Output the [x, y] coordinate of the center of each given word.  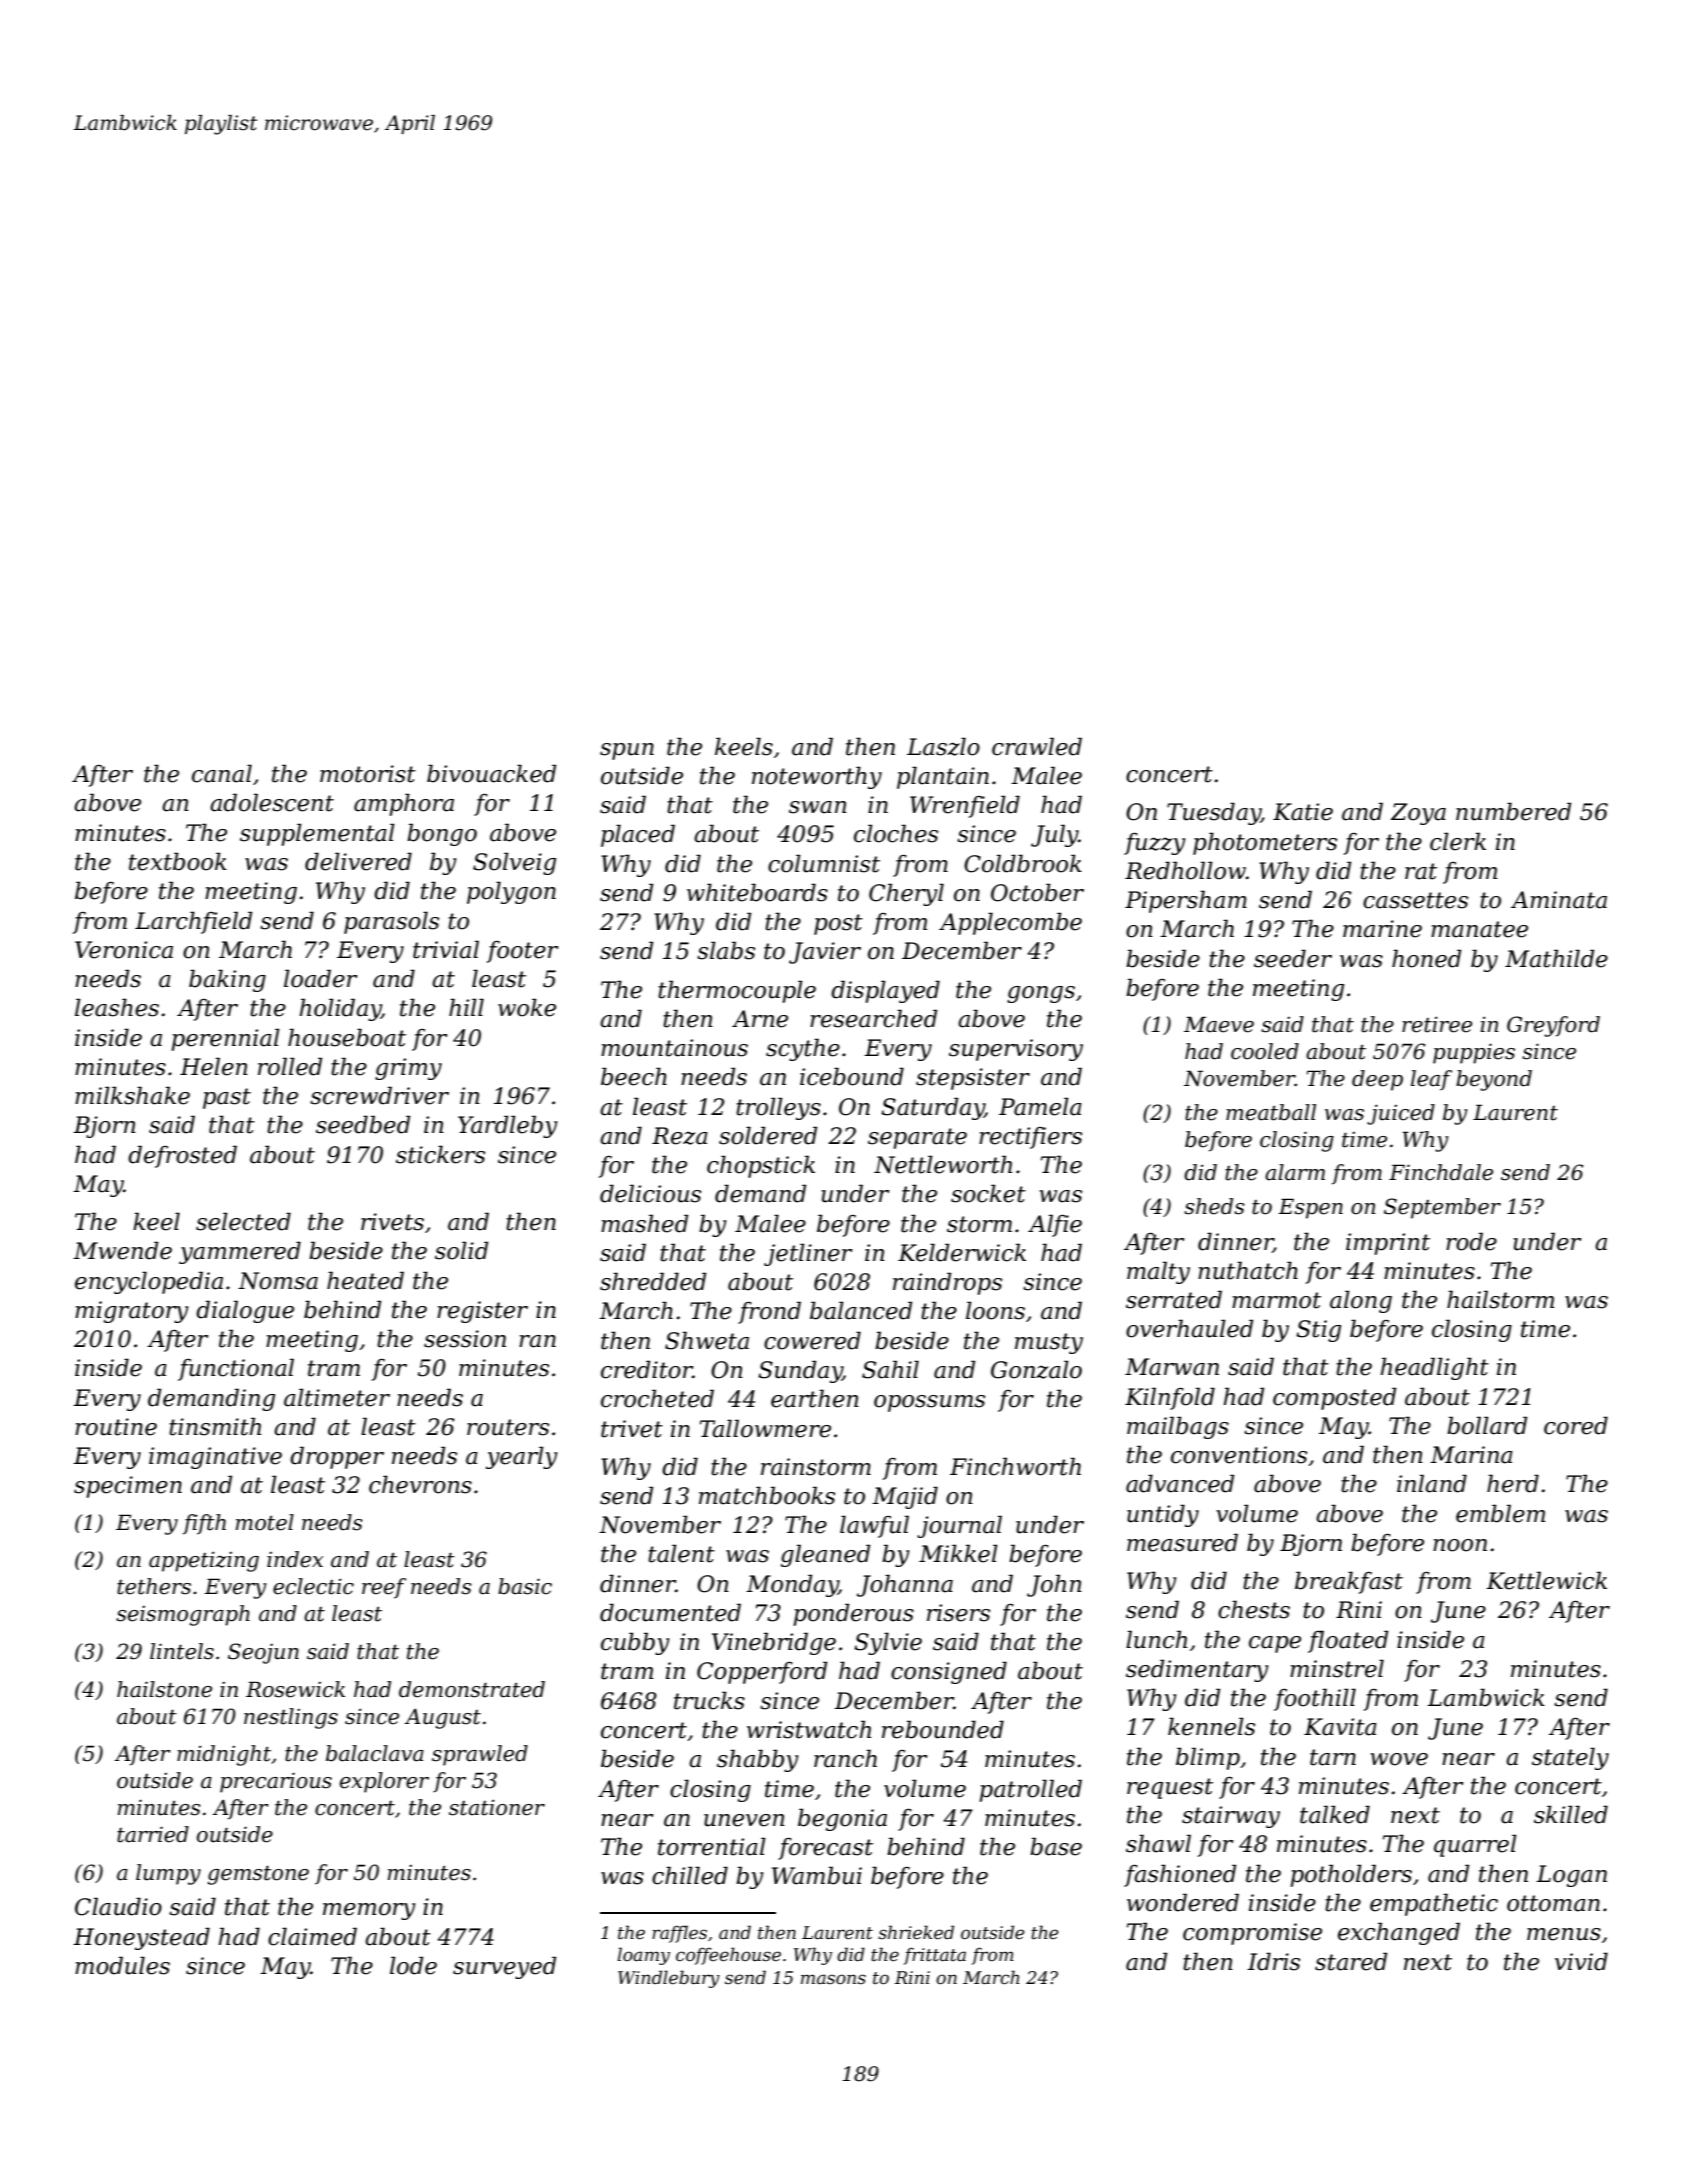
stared [1351, 1961]
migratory [131, 1312]
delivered [358, 861]
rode [1471, 1241]
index [295, 1559]
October [1037, 892]
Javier [825, 953]
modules [122, 1965]
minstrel [1337, 1668]
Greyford [1553, 1026]
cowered [812, 1340]
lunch [1156, 1639]
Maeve [1219, 1024]
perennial [225, 1039]
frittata [934, 1956]
